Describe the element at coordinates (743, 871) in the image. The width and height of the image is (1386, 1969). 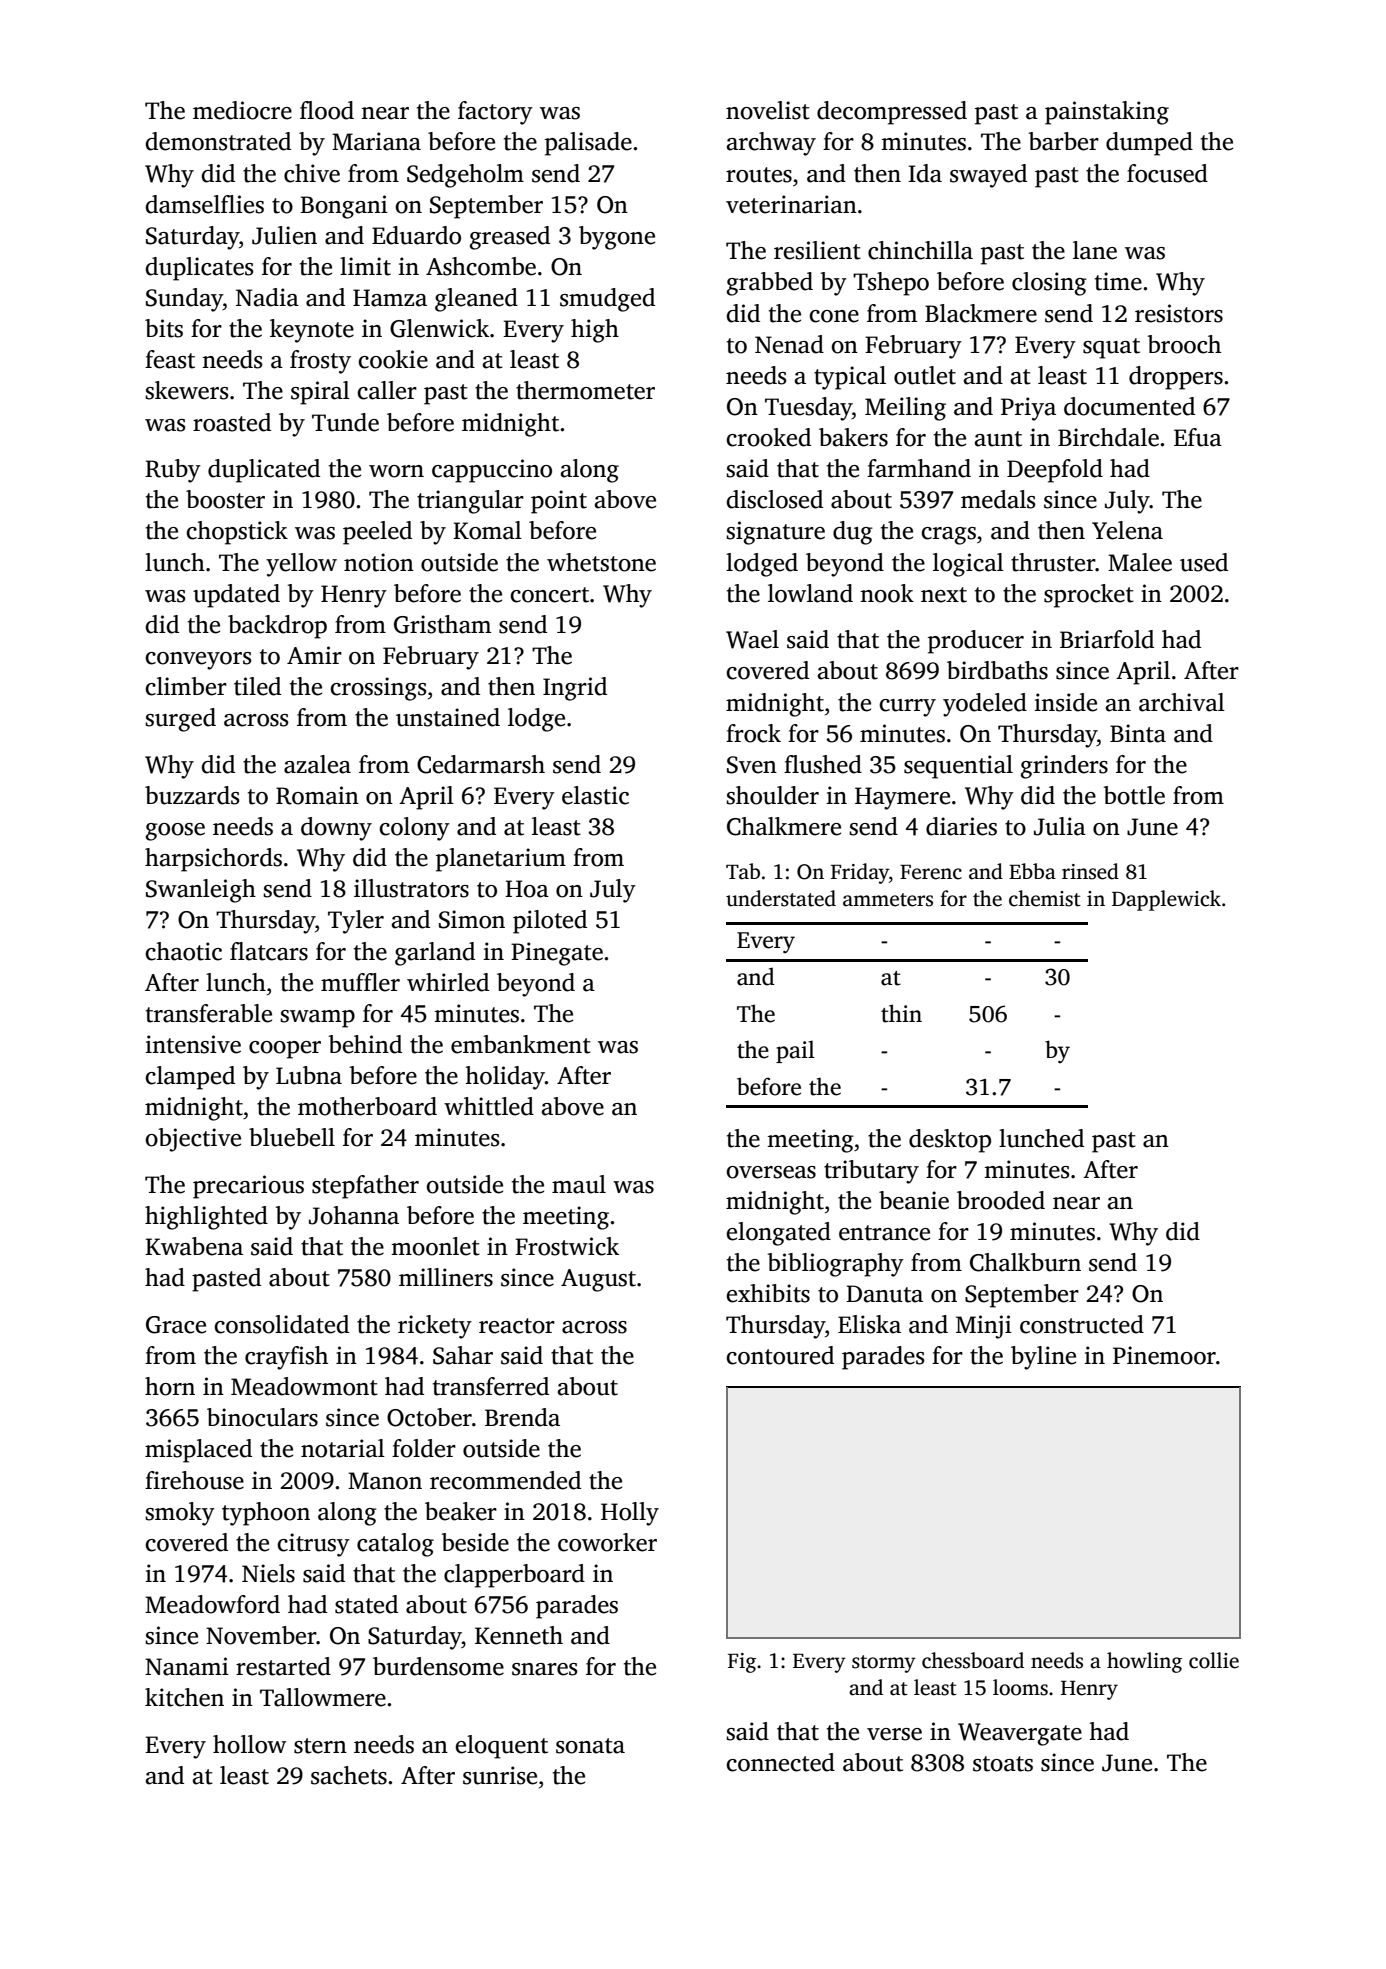
I see `Tab` at that location.
